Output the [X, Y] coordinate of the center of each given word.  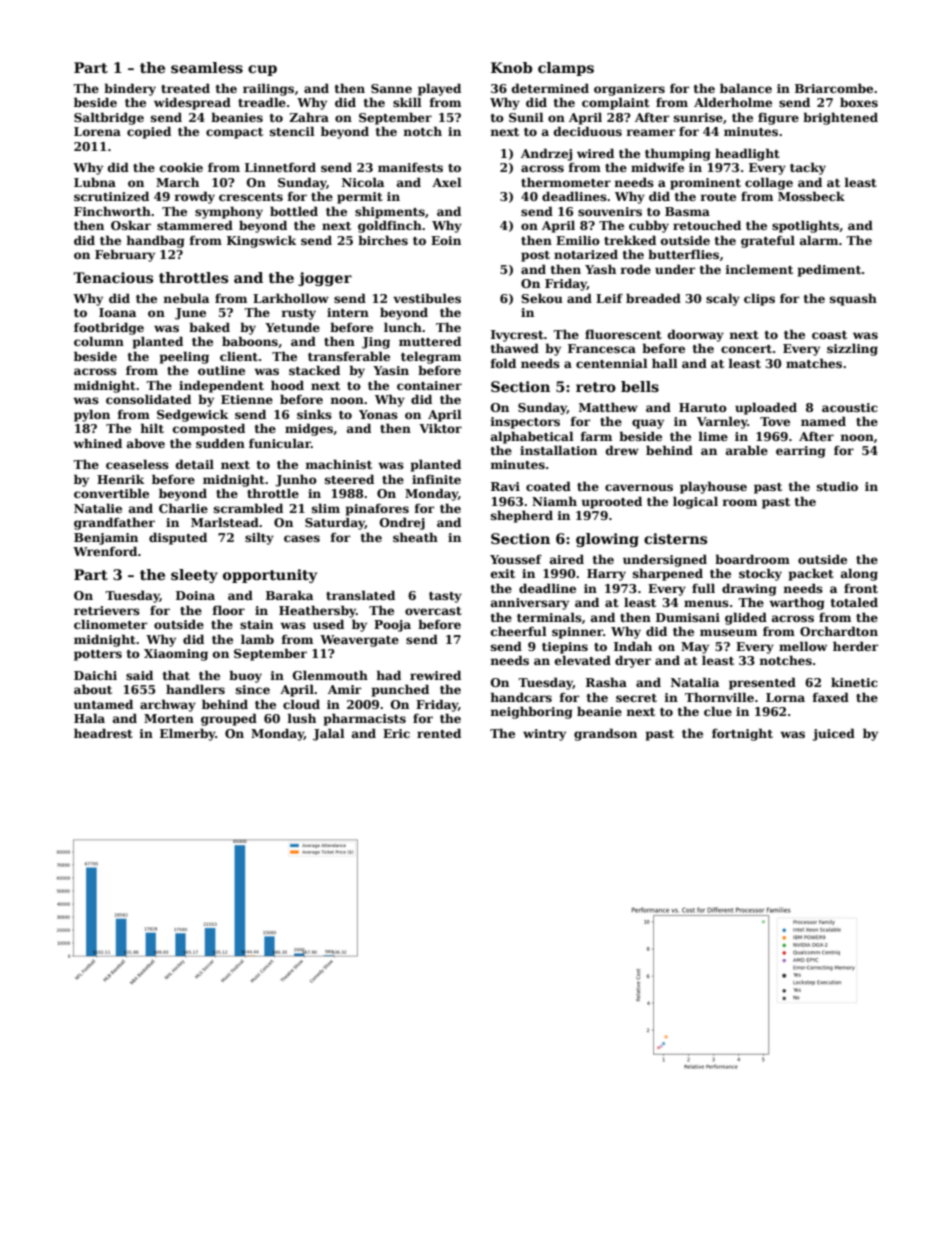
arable [747, 450]
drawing [749, 589]
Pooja [392, 626]
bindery [130, 89]
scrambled [248, 508]
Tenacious [113, 277]
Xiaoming [176, 655]
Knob [511, 67]
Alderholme [733, 102]
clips [759, 299]
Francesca [602, 348]
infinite [436, 479]
